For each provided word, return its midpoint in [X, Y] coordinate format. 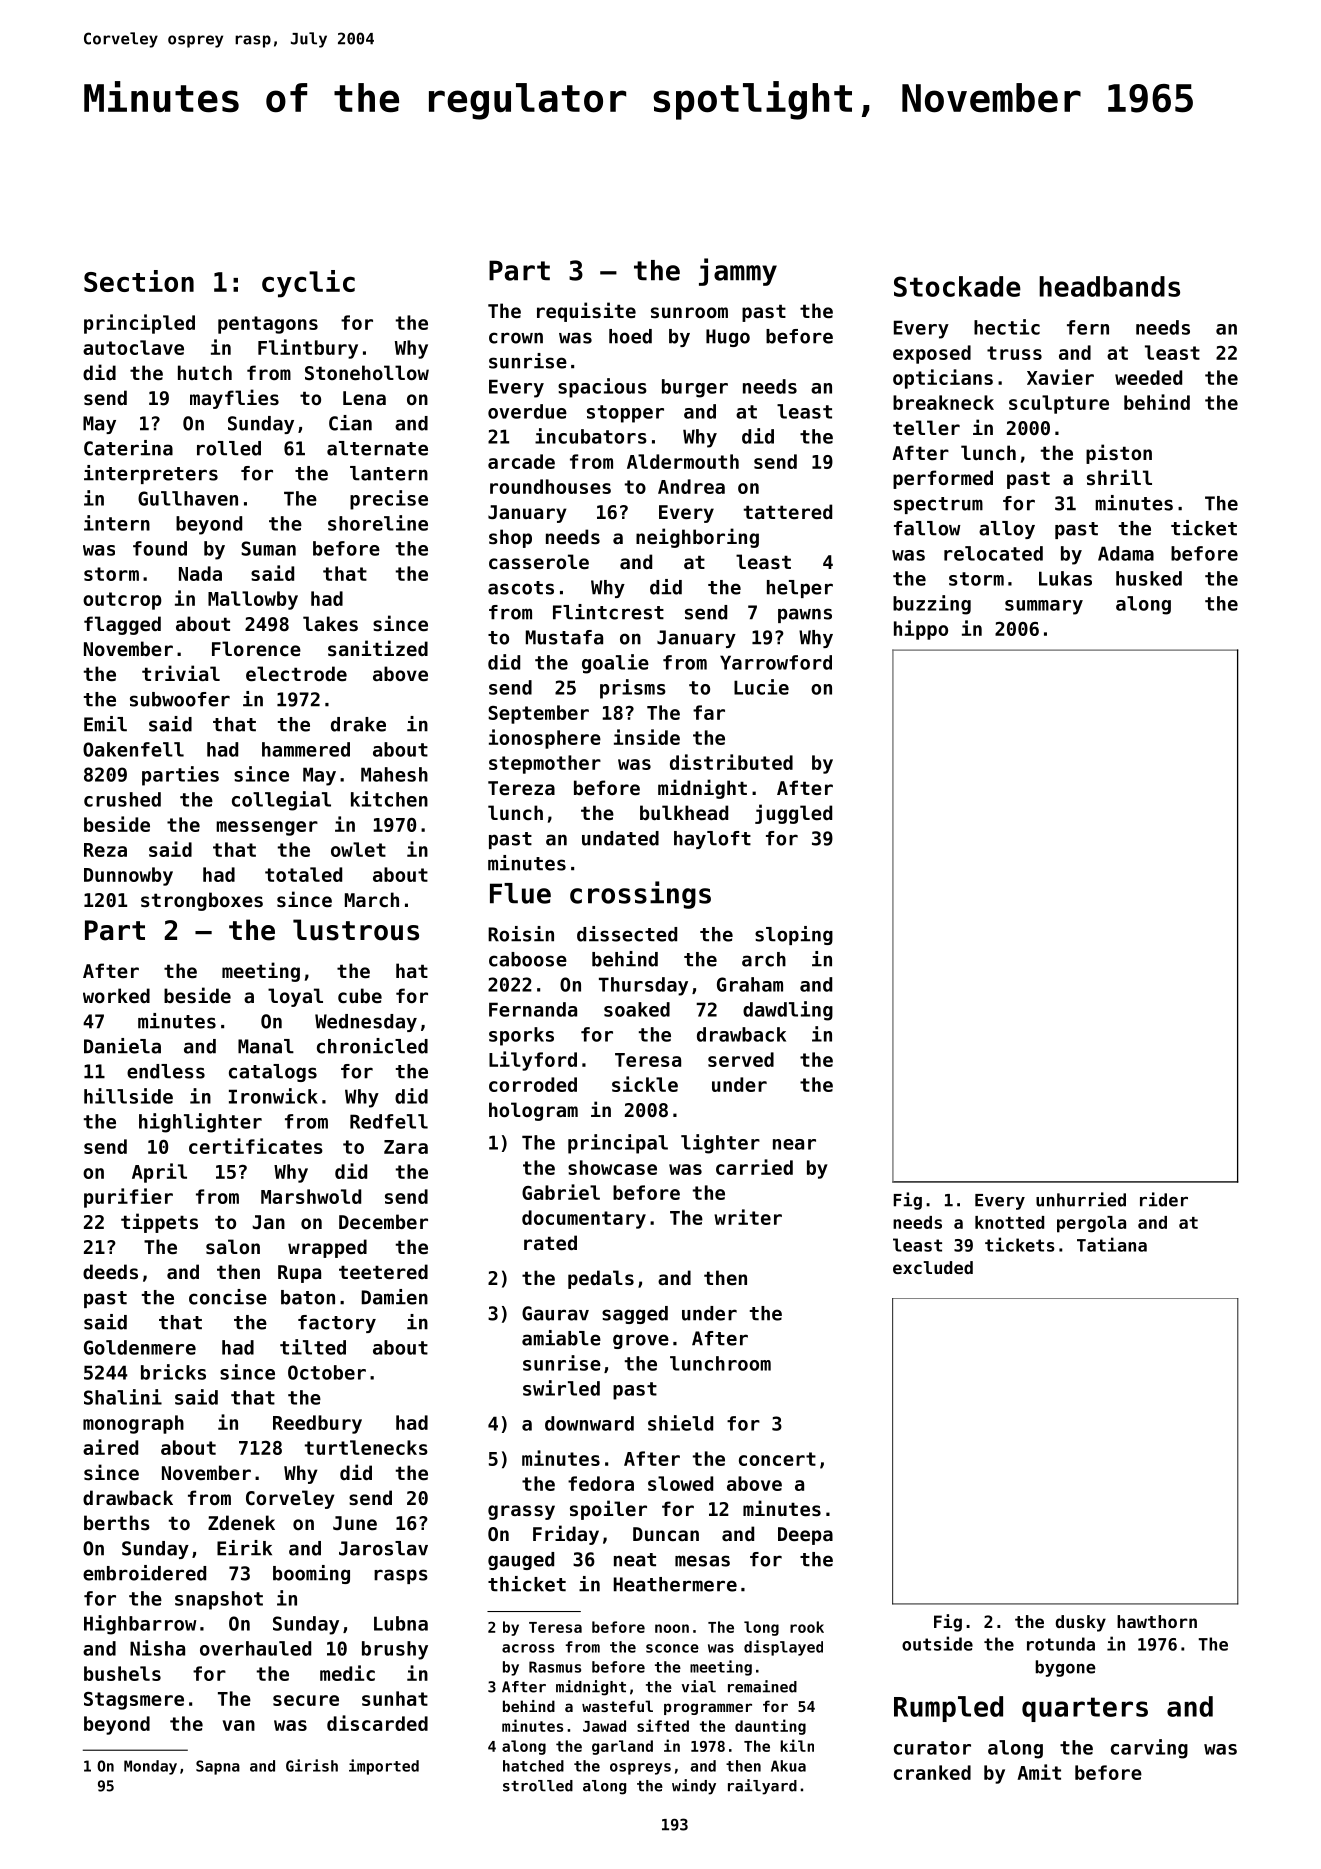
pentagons [268, 325]
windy [694, 1787]
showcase [612, 1167]
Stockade [957, 286]
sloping [794, 935]
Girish [312, 1765]
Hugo [728, 338]
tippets [159, 1223]
